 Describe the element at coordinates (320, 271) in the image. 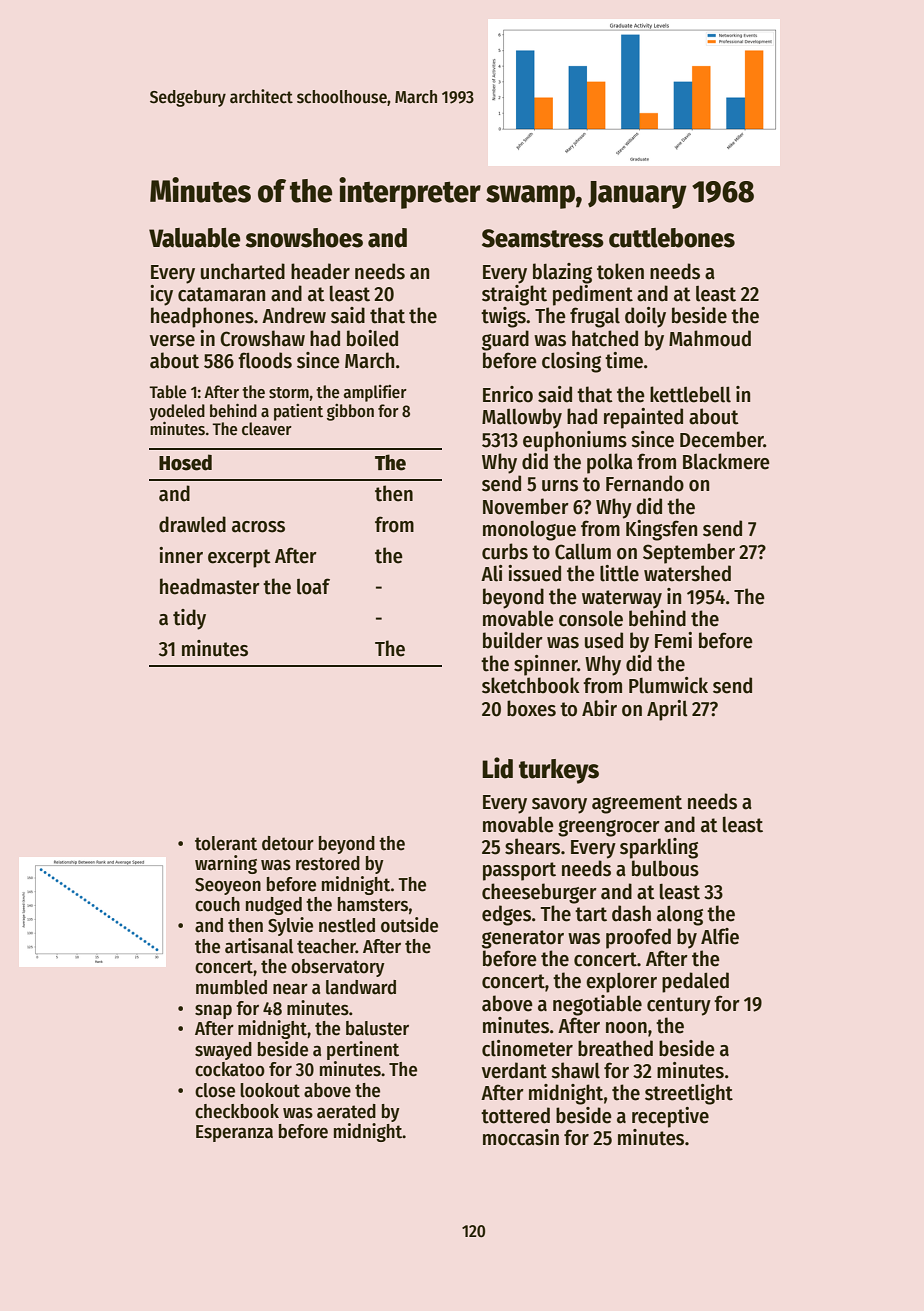

I see `header` at that location.
